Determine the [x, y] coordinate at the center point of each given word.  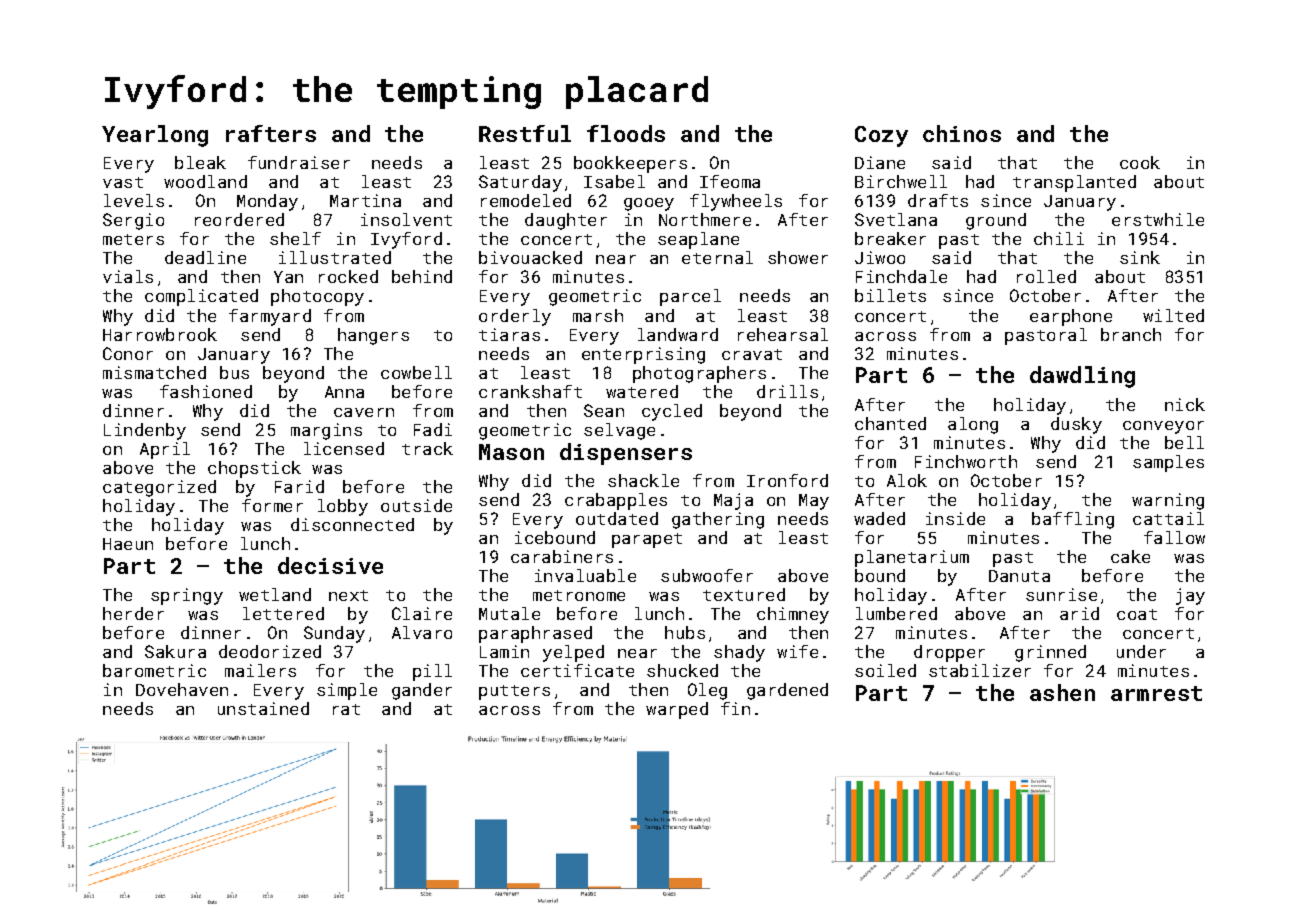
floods [626, 133]
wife [797, 651]
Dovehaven [182, 689]
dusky [1076, 425]
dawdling [1082, 377]
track [427, 448]
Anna [344, 392]
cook [1140, 162]
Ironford [787, 480]
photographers [699, 374]
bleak [200, 162]
